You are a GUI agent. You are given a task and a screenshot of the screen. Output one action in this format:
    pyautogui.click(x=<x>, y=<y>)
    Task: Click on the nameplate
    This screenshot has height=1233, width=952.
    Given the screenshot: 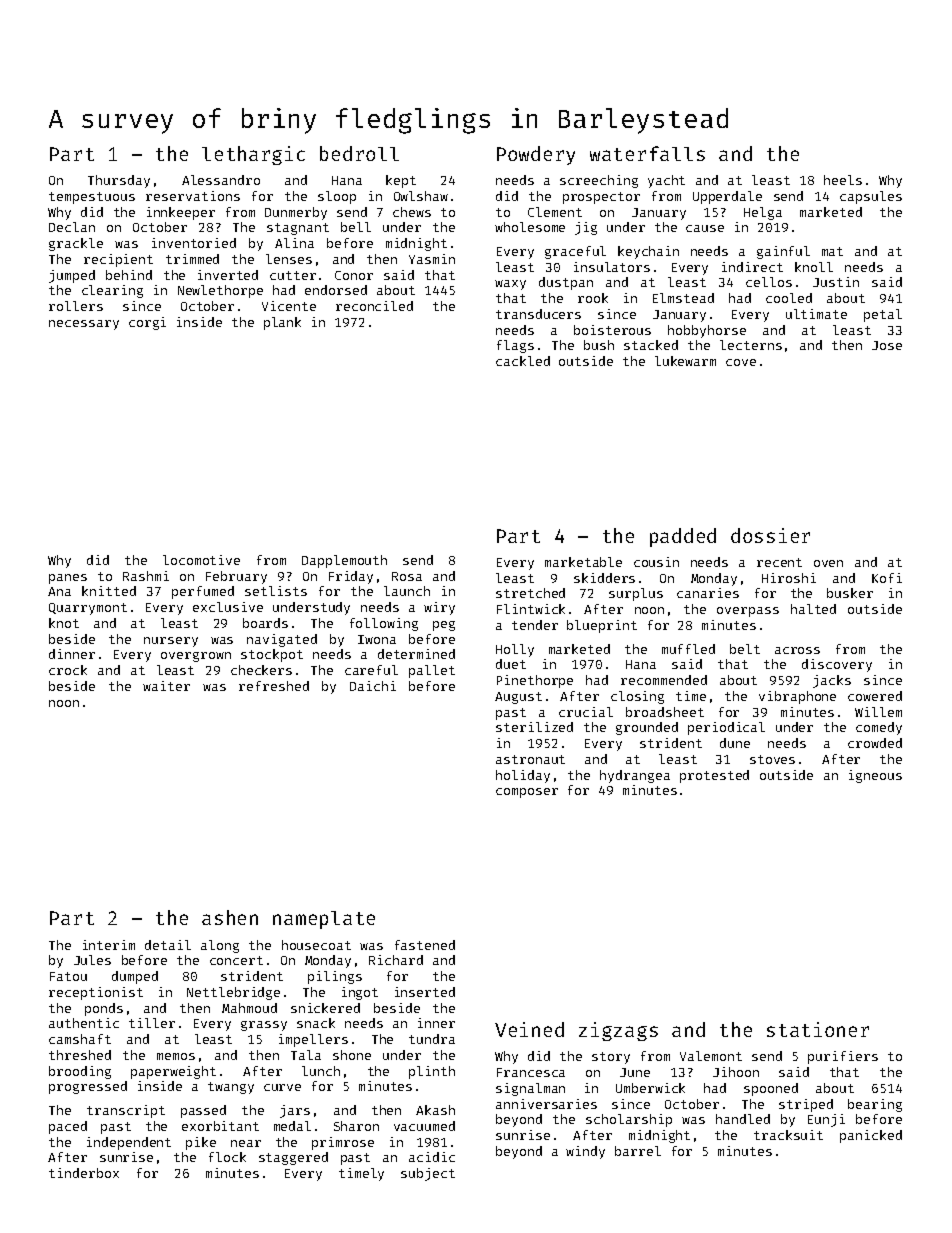 What is the action you would take?
    pyautogui.click(x=324, y=920)
